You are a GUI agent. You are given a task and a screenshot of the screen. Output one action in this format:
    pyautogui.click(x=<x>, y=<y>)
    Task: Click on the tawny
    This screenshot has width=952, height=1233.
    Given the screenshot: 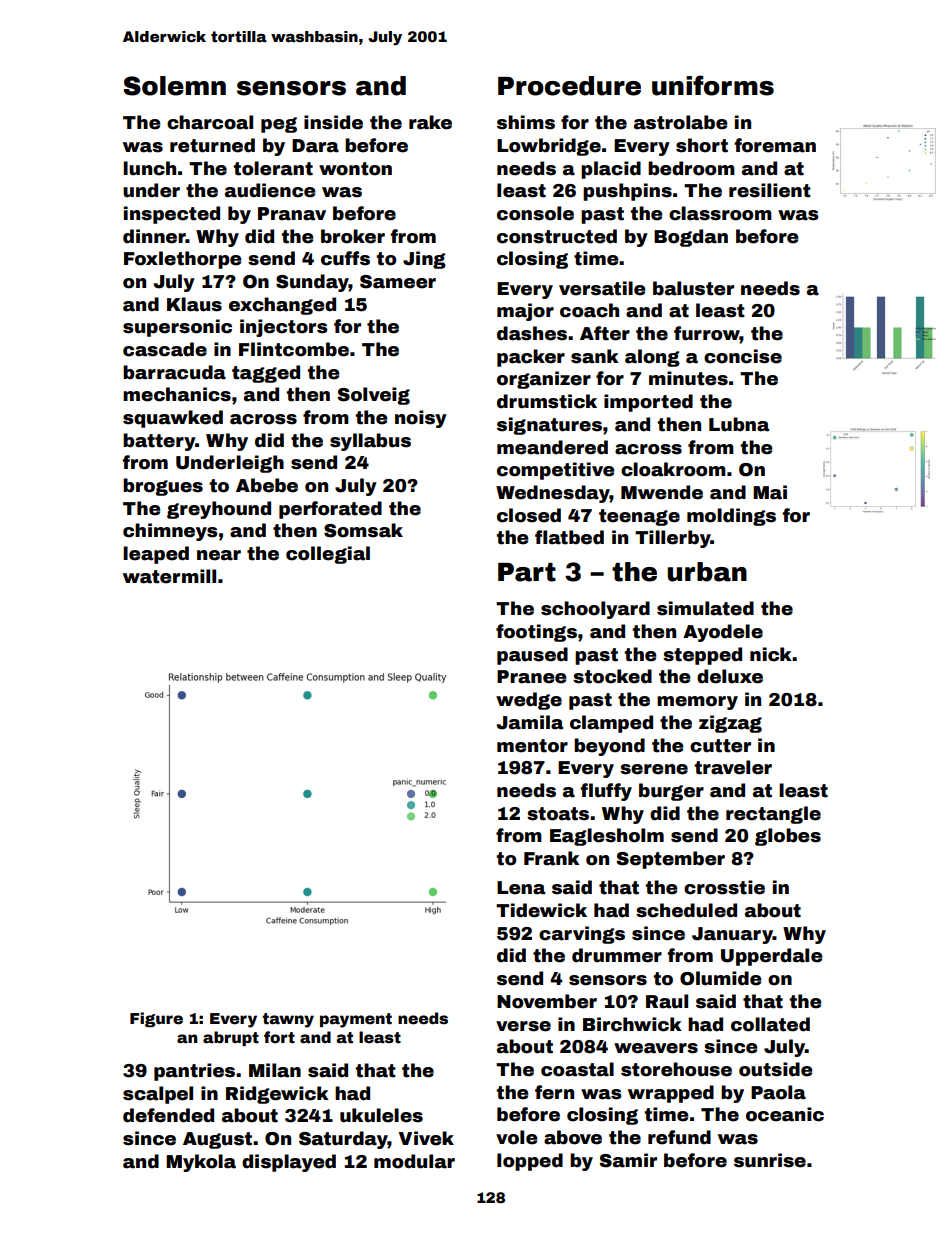 What is the action you would take?
    pyautogui.click(x=288, y=1020)
